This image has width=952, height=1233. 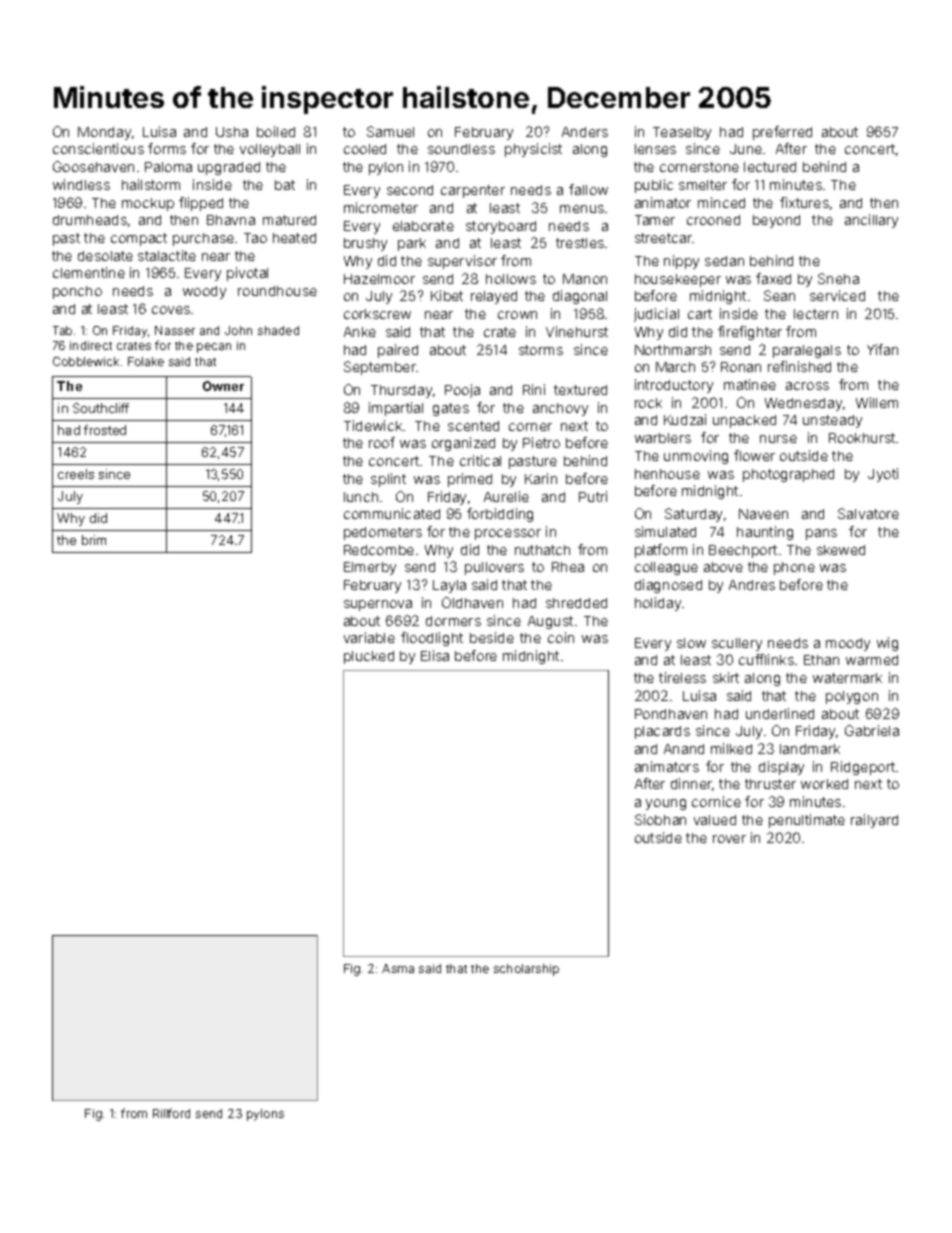 I want to click on Rillford, so click(x=171, y=1113).
